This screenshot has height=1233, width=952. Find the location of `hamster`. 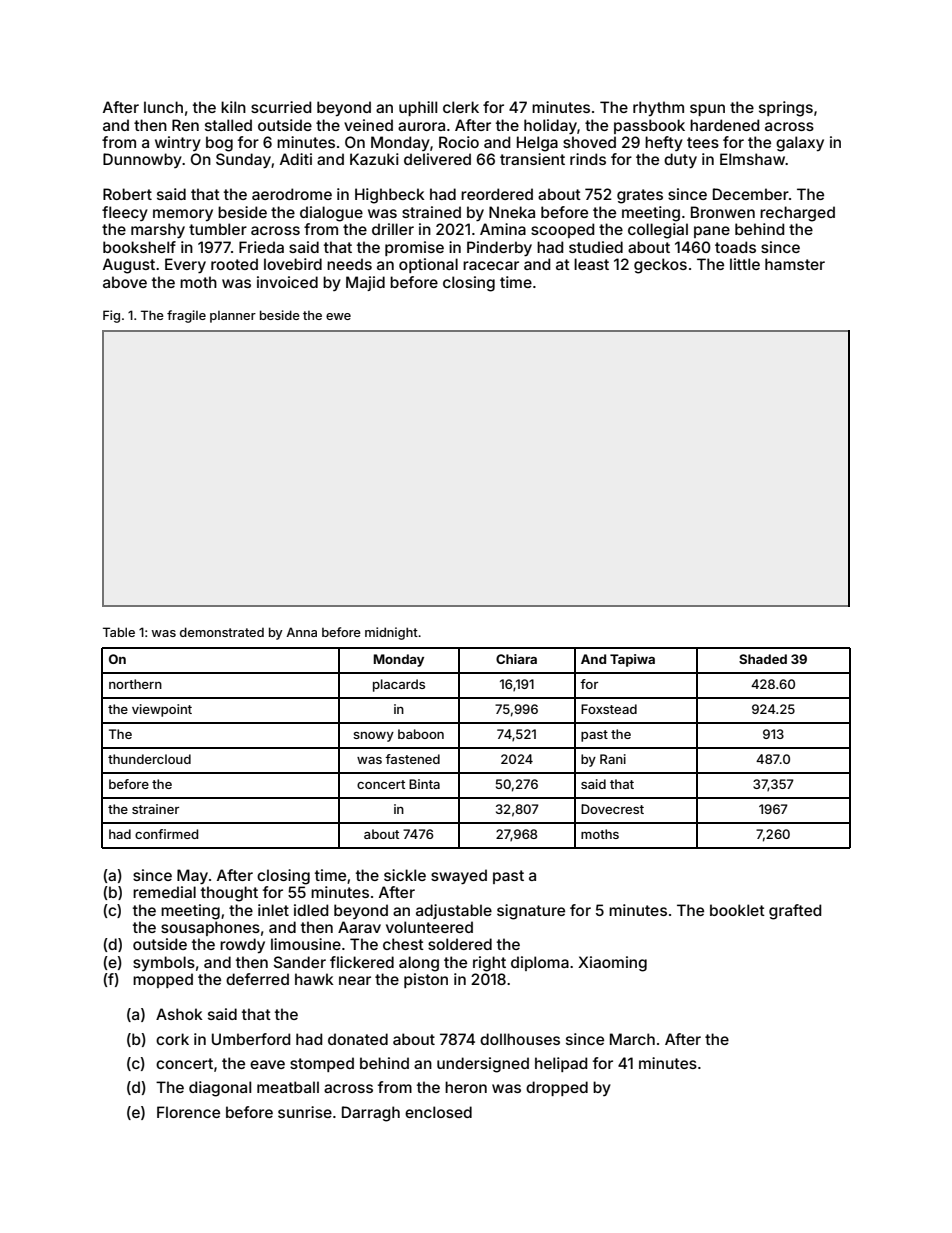

hamster is located at coordinates (795, 264).
